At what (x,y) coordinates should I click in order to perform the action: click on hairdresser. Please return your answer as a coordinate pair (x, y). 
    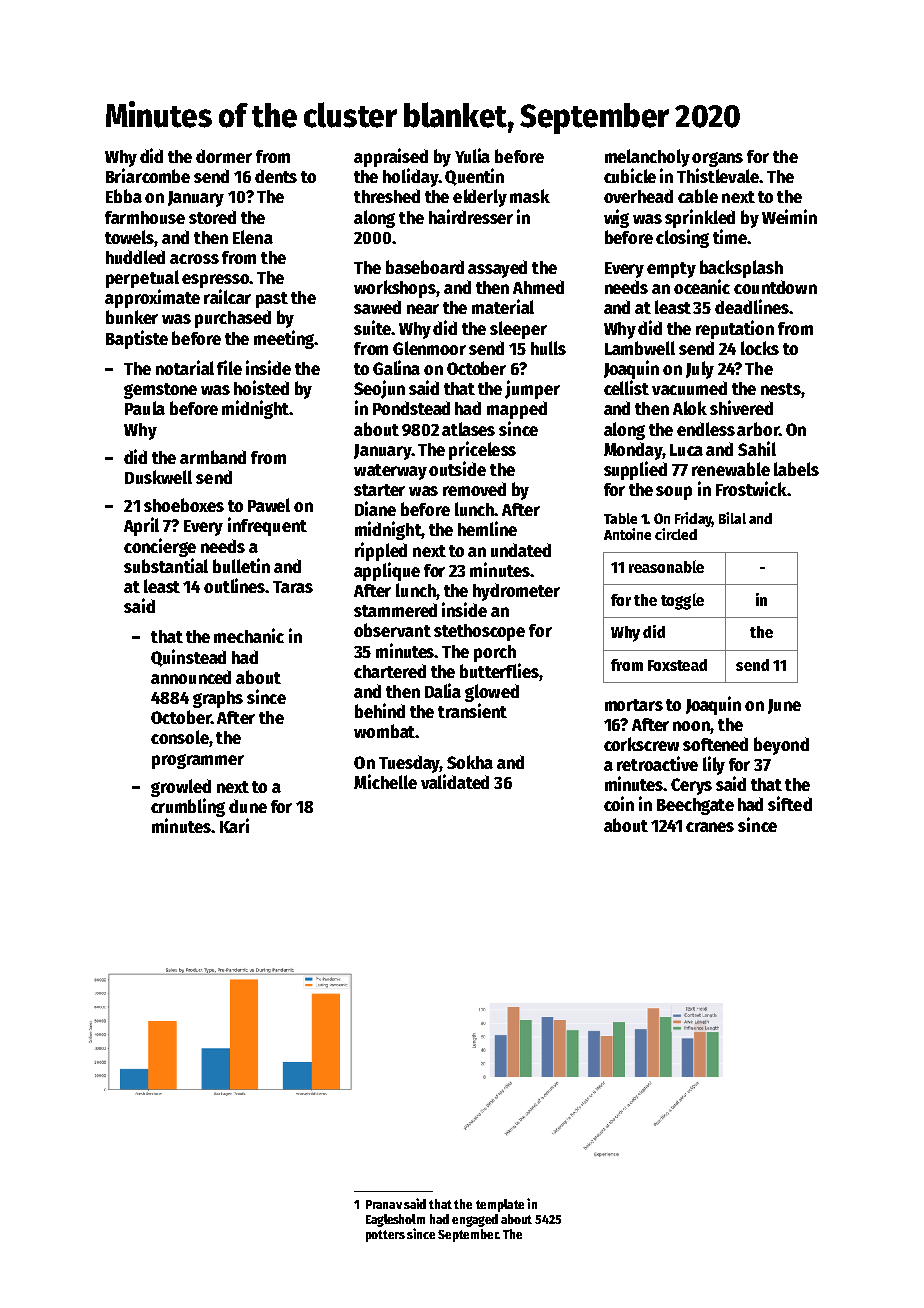
    Looking at the image, I should click on (471, 216).
